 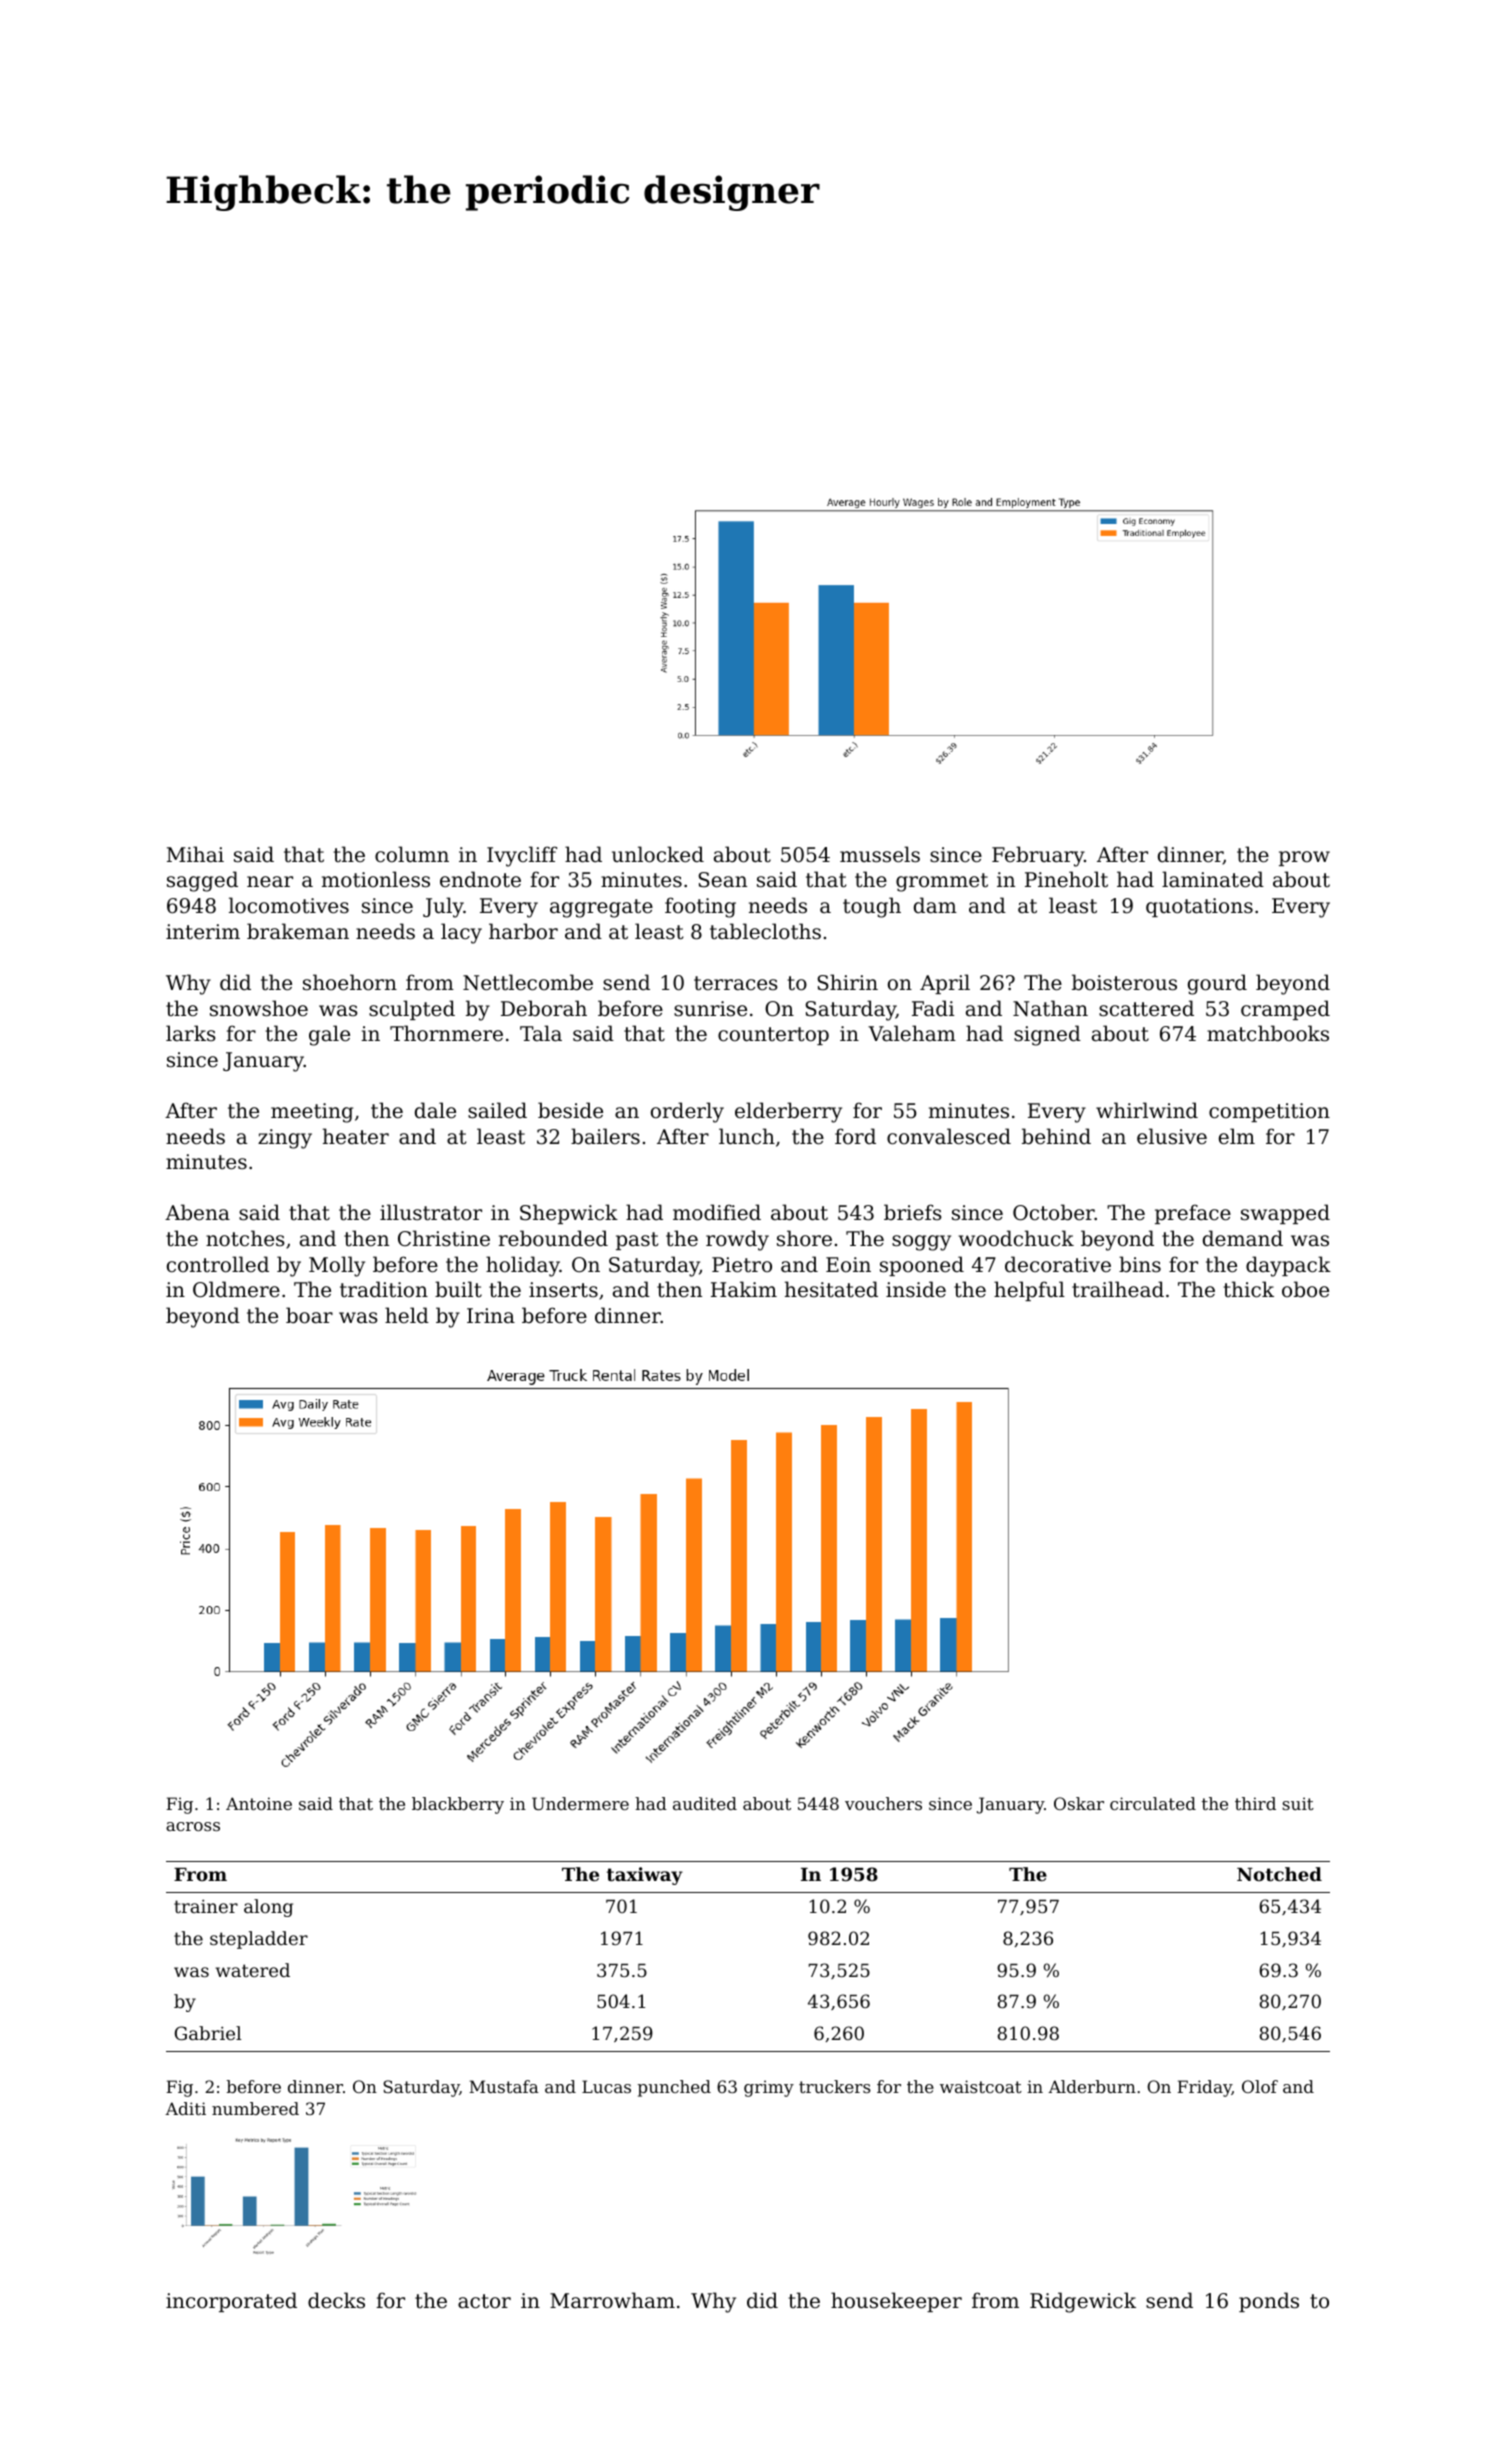 What do you see at coordinates (504, 2086) in the screenshot?
I see `Mustafa` at bounding box center [504, 2086].
